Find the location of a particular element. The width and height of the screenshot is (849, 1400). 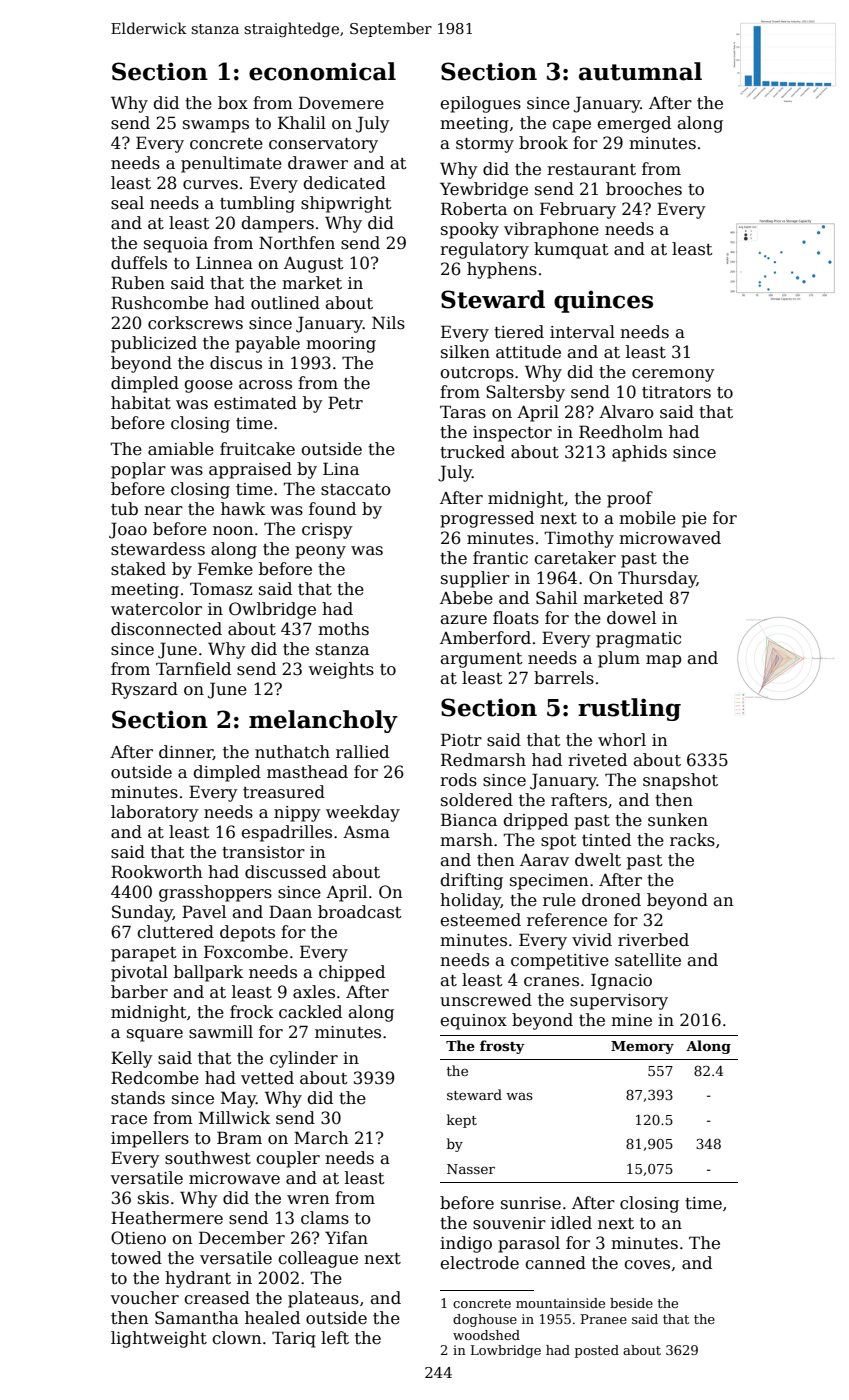

autumnal is located at coordinates (640, 71).
